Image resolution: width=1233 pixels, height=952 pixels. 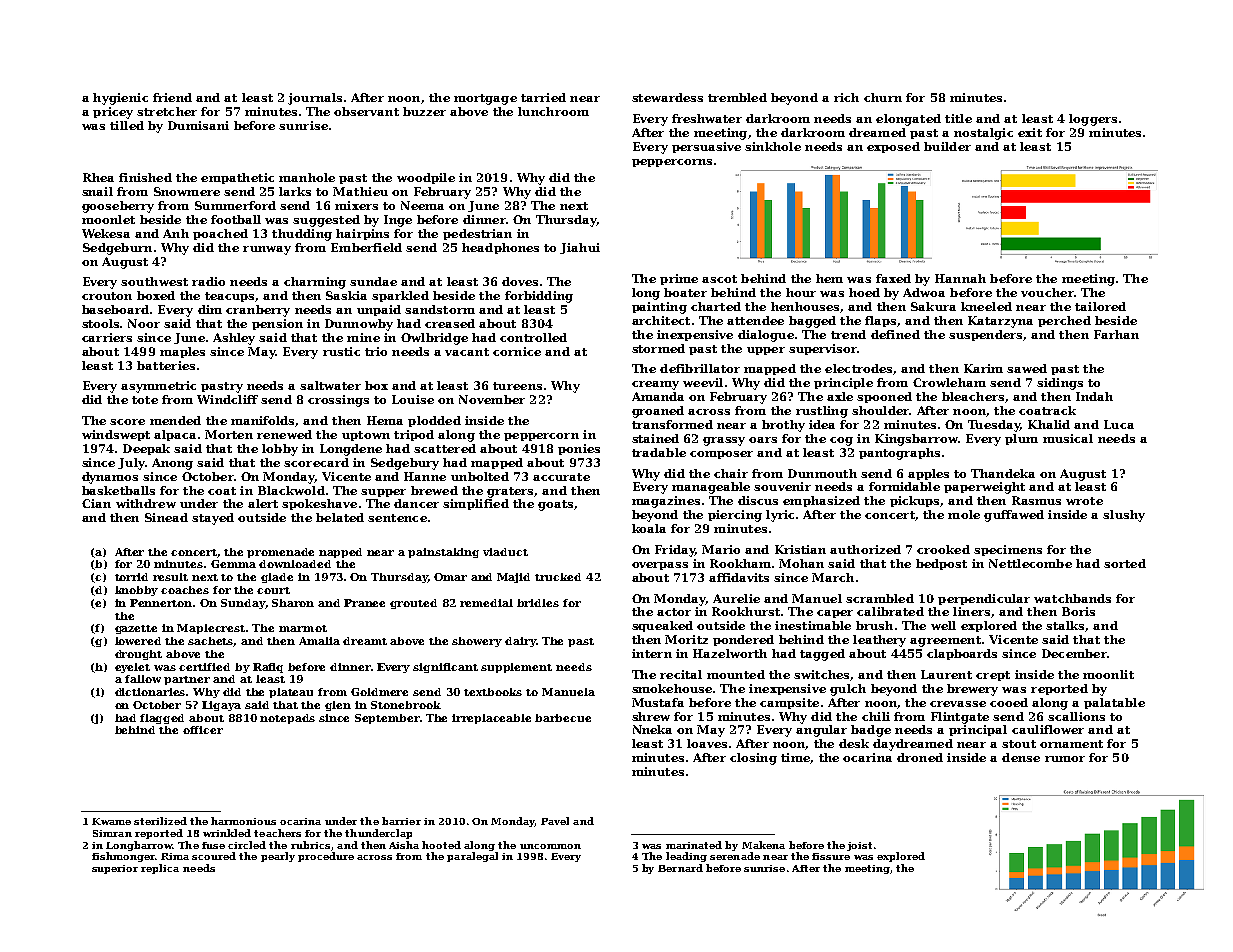 What do you see at coordinates (694, 845) in the page?
I see `marinated` at bounding box center [694, 845].
